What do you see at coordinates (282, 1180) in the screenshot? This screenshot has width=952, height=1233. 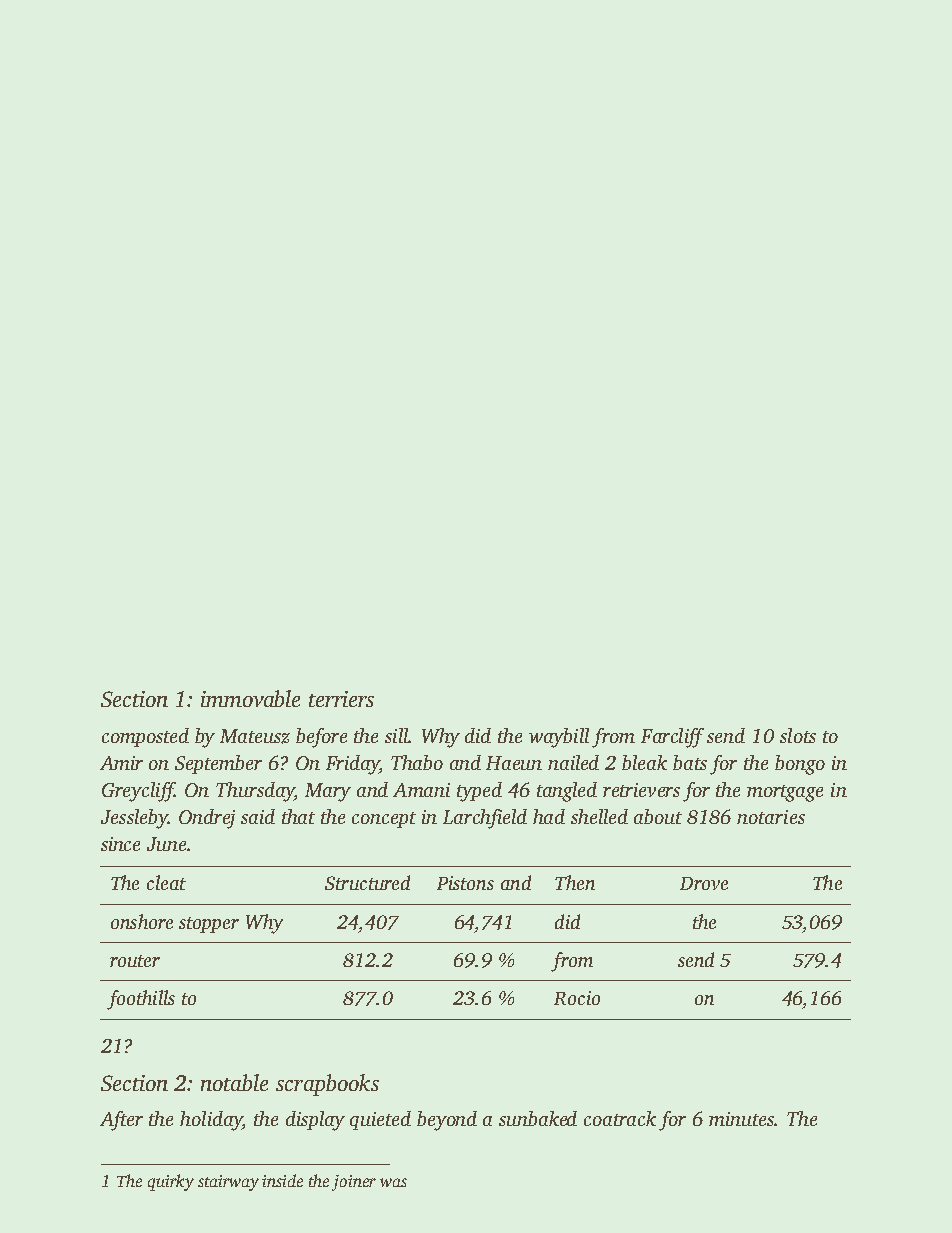 I see `inside` at bounding box center [282, 1180].
